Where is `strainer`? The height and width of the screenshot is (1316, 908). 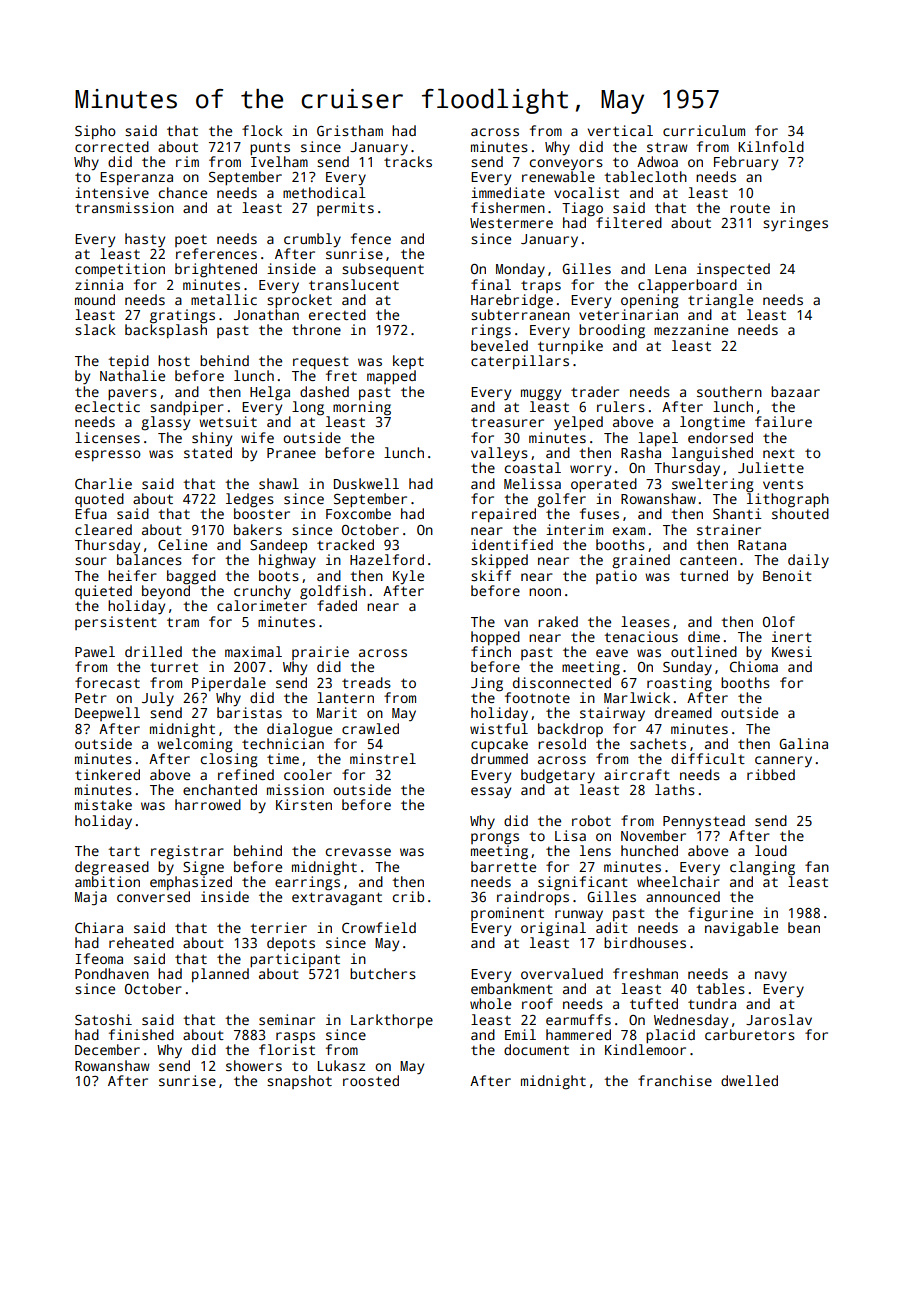
strainer is located at coordinates (729, 529).
